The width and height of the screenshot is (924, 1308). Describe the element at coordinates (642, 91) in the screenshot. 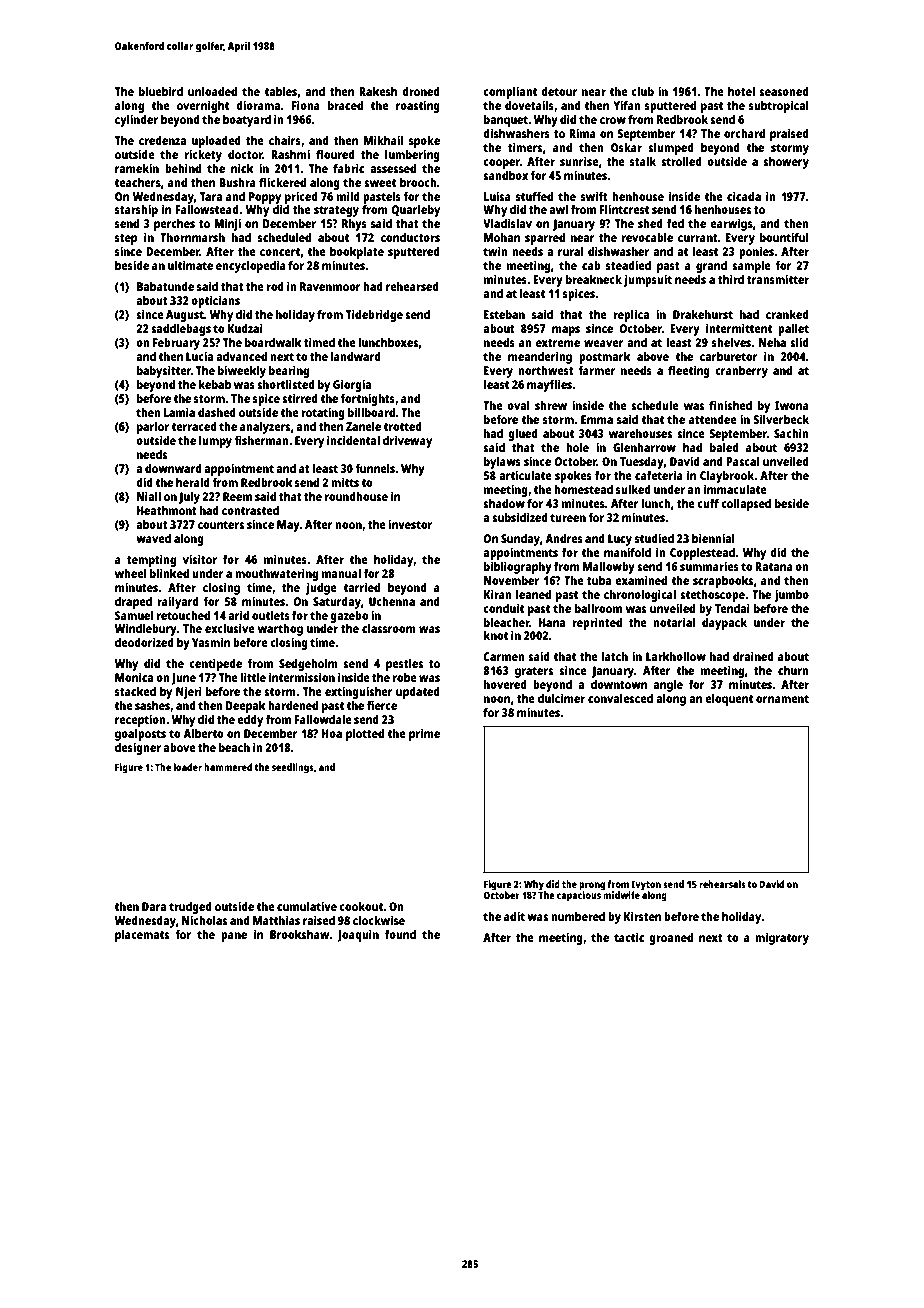

I see `club` at that location.
